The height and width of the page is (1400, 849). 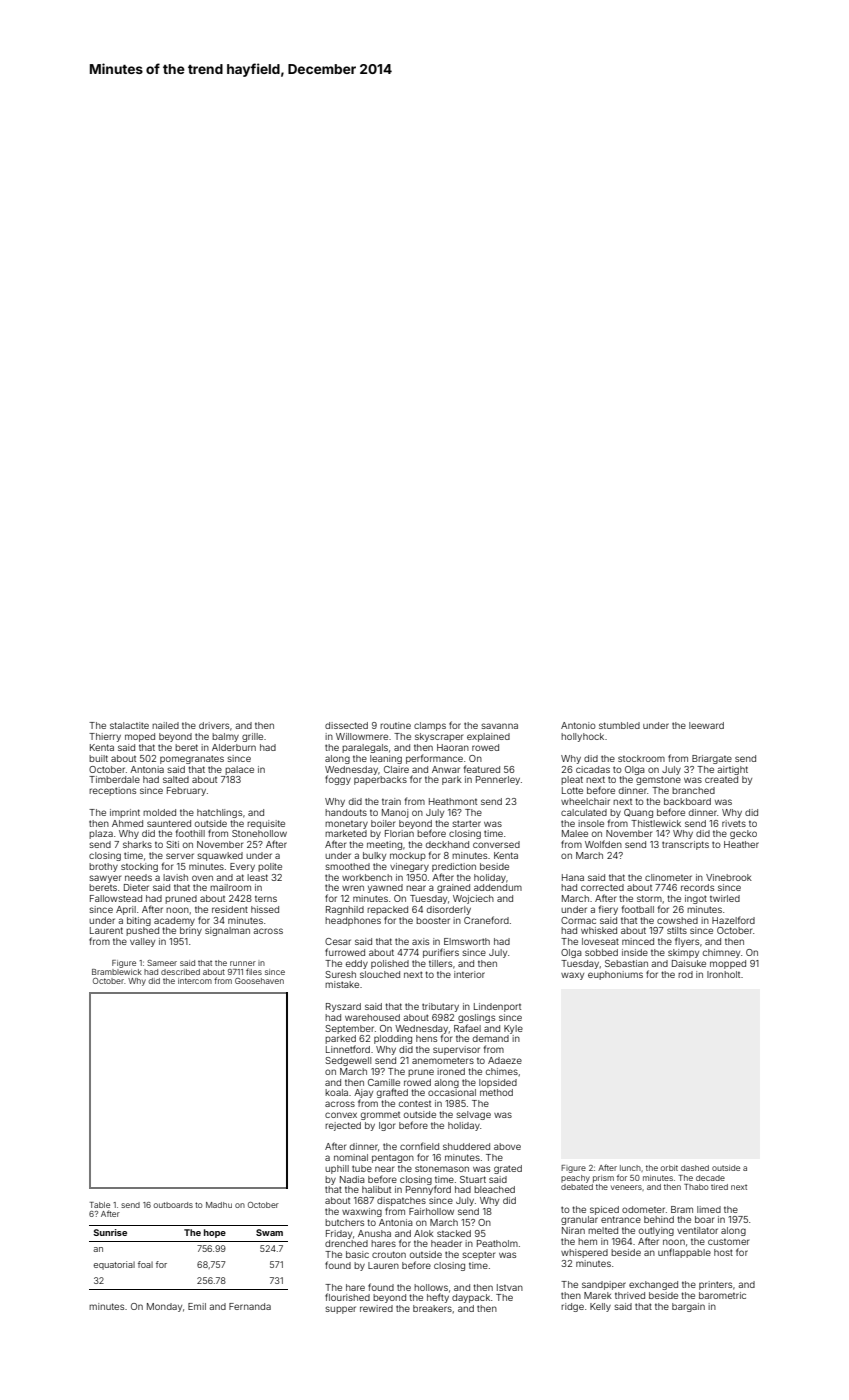 What do you see at coordinates (471, 1298) in the page?
I see `daypack` at bounding box center [471, 1298].
